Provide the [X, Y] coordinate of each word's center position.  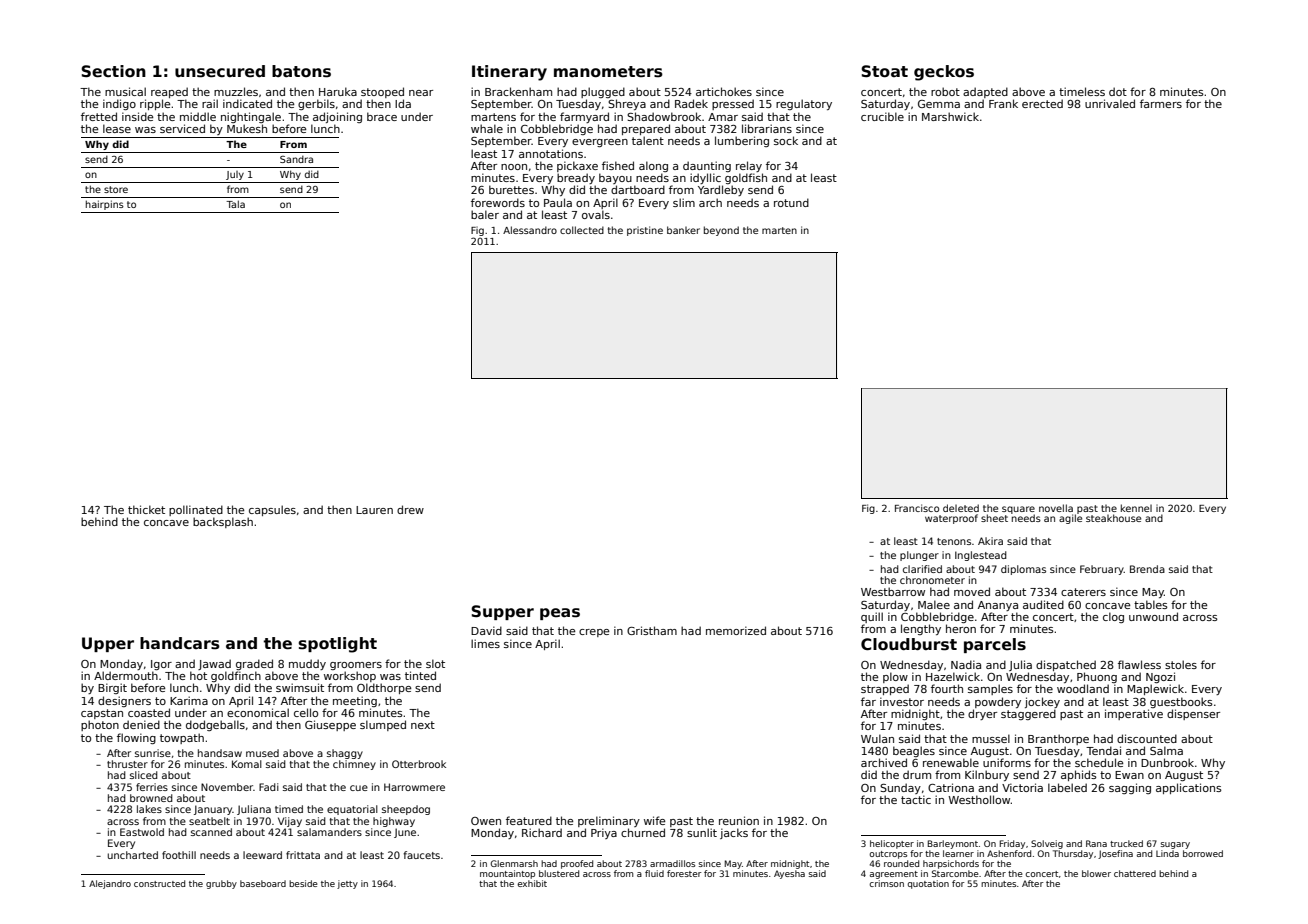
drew [410, 509]
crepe [594, 633]
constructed [159, 883]
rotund [791, 202]
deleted [961, 508]
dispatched [1066, 665]
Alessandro [530, 230]
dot [1118, 91]
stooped [382, 92]
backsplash [223, 522]
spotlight [338, 645]
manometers [608, 72]
